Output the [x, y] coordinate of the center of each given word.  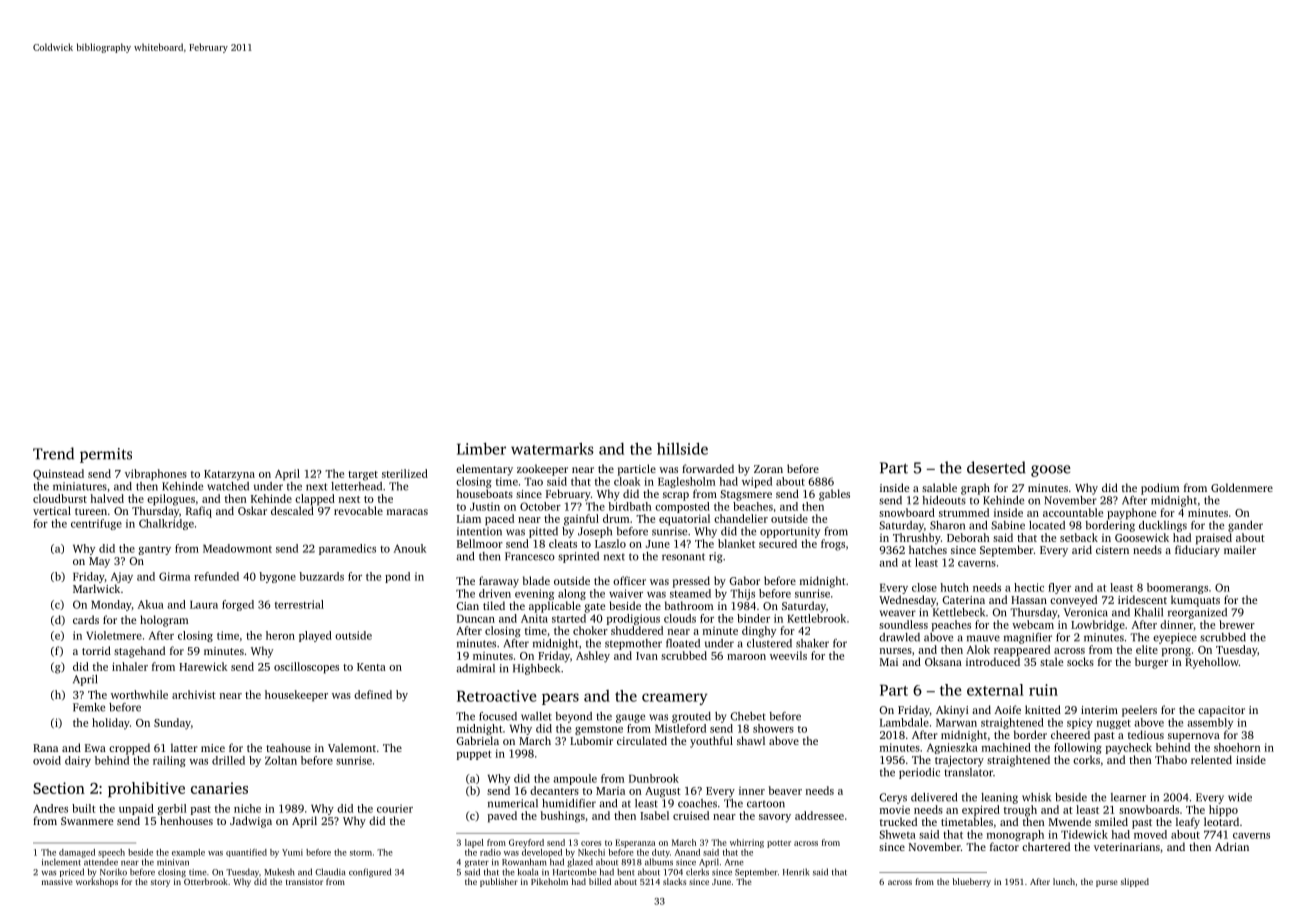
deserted [996, 467]
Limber [481, 448]
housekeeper [296, 696]
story [160, 883]
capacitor [1221, 711]
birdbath [630, 506]
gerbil [172, 809]
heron [280, 635]
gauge [630, 718]
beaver [785, 790]
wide [1240, 797]
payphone [1131, 514]
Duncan [476, 619]
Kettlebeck [959, 612]
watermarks [552, 448]
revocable [358, 510]
